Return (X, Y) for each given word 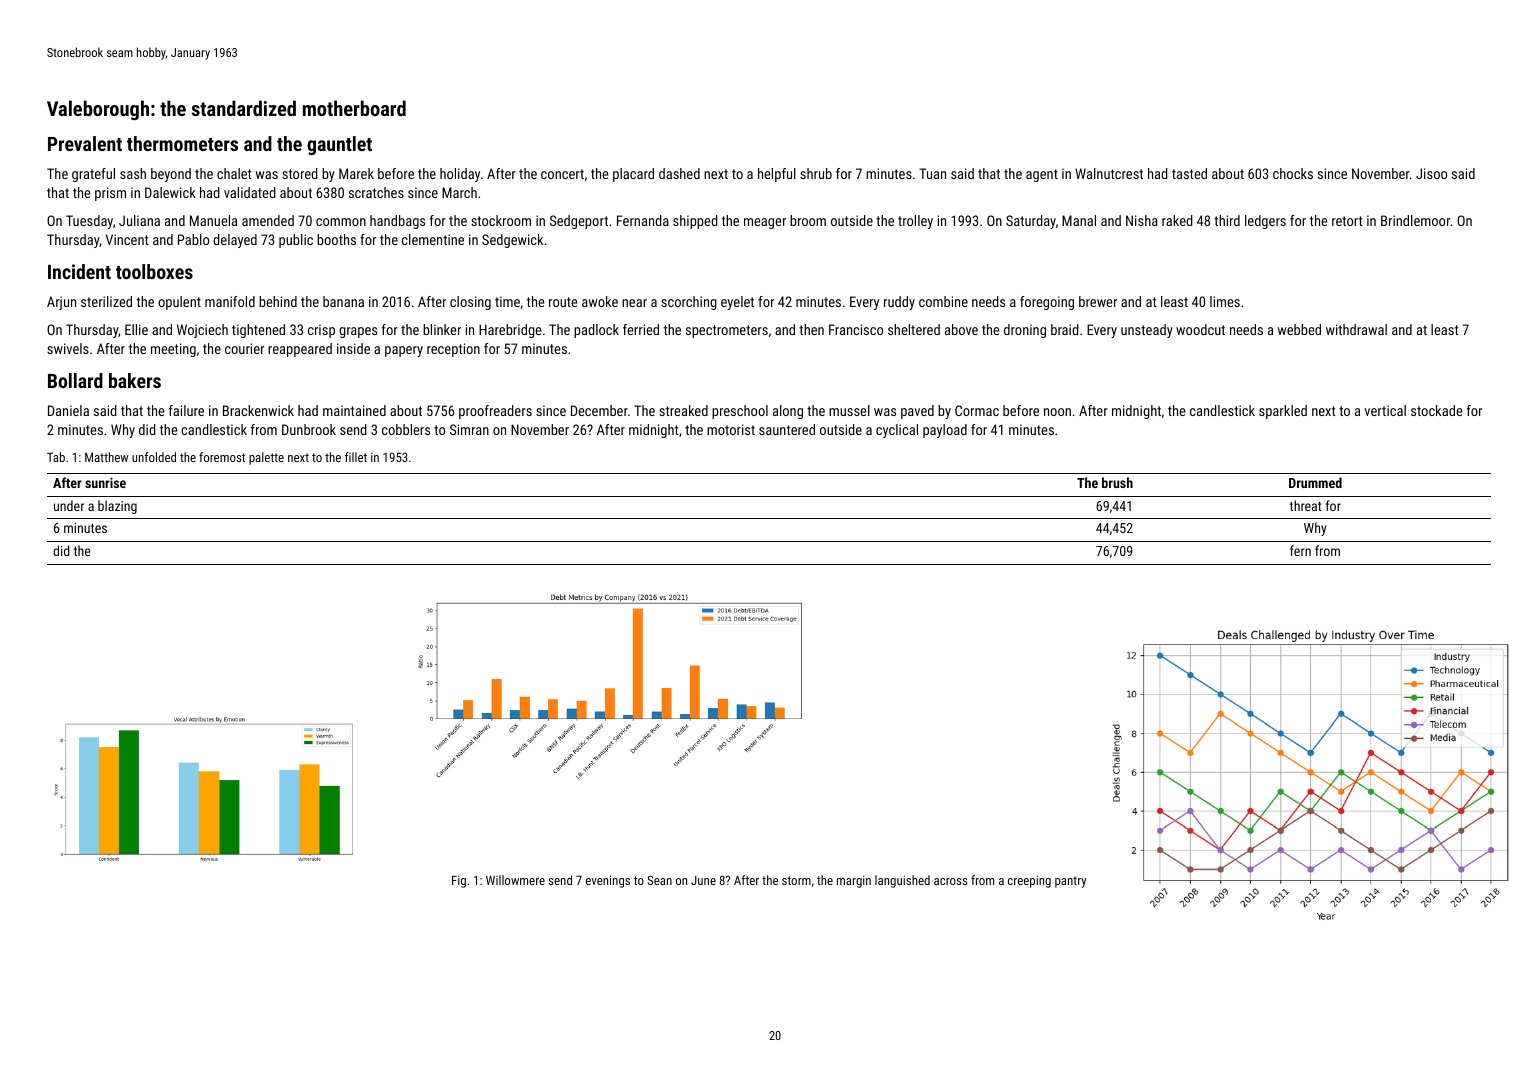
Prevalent (85, 143)
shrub (816, 173)
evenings (608, 881)
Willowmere (515, 880)
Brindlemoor (1415, 220)
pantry (1070, 882)
